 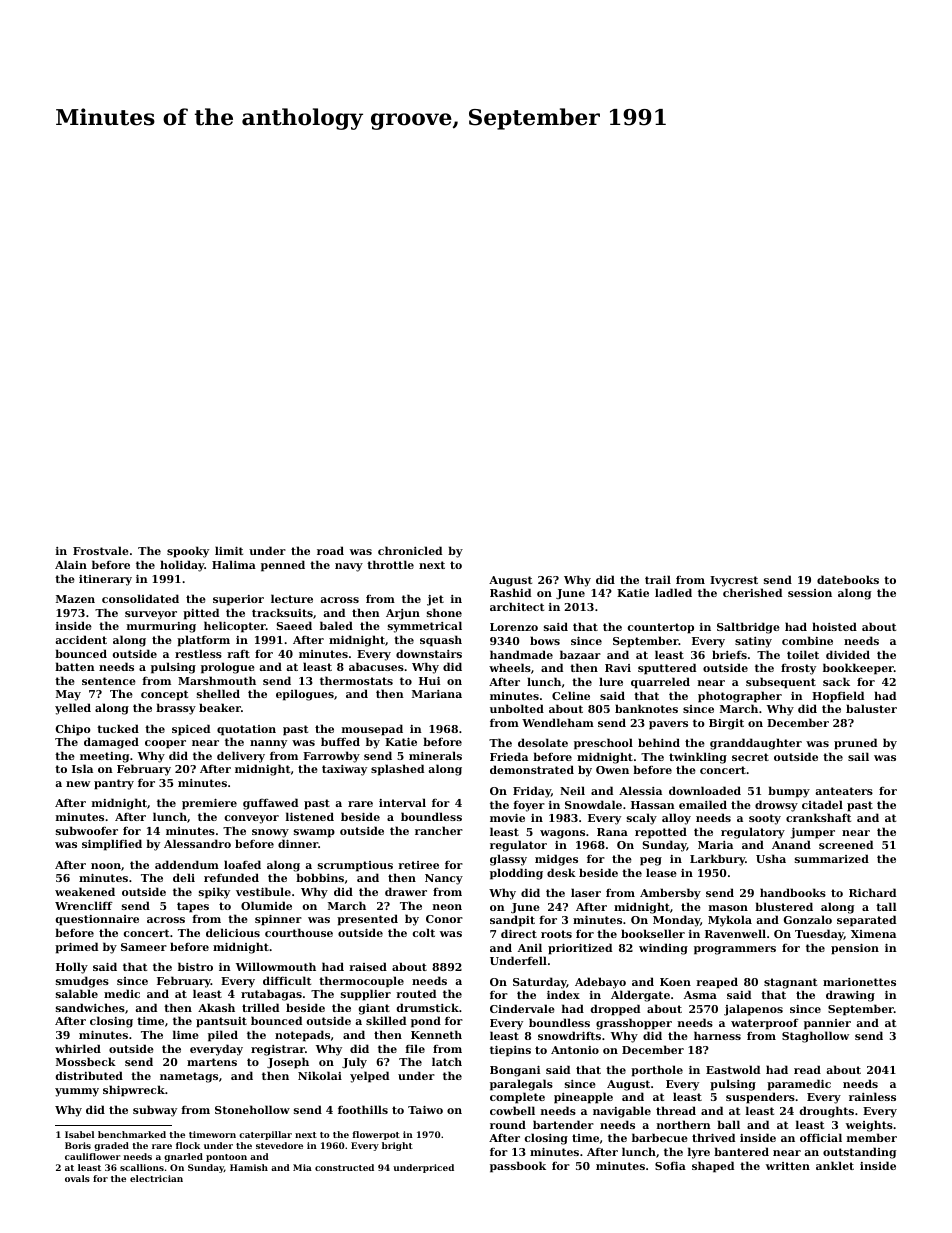 What do you see at coordinates (265, 1135) in the screenshot?
I see `caterpillar` at bounding box center [265, 1135].
